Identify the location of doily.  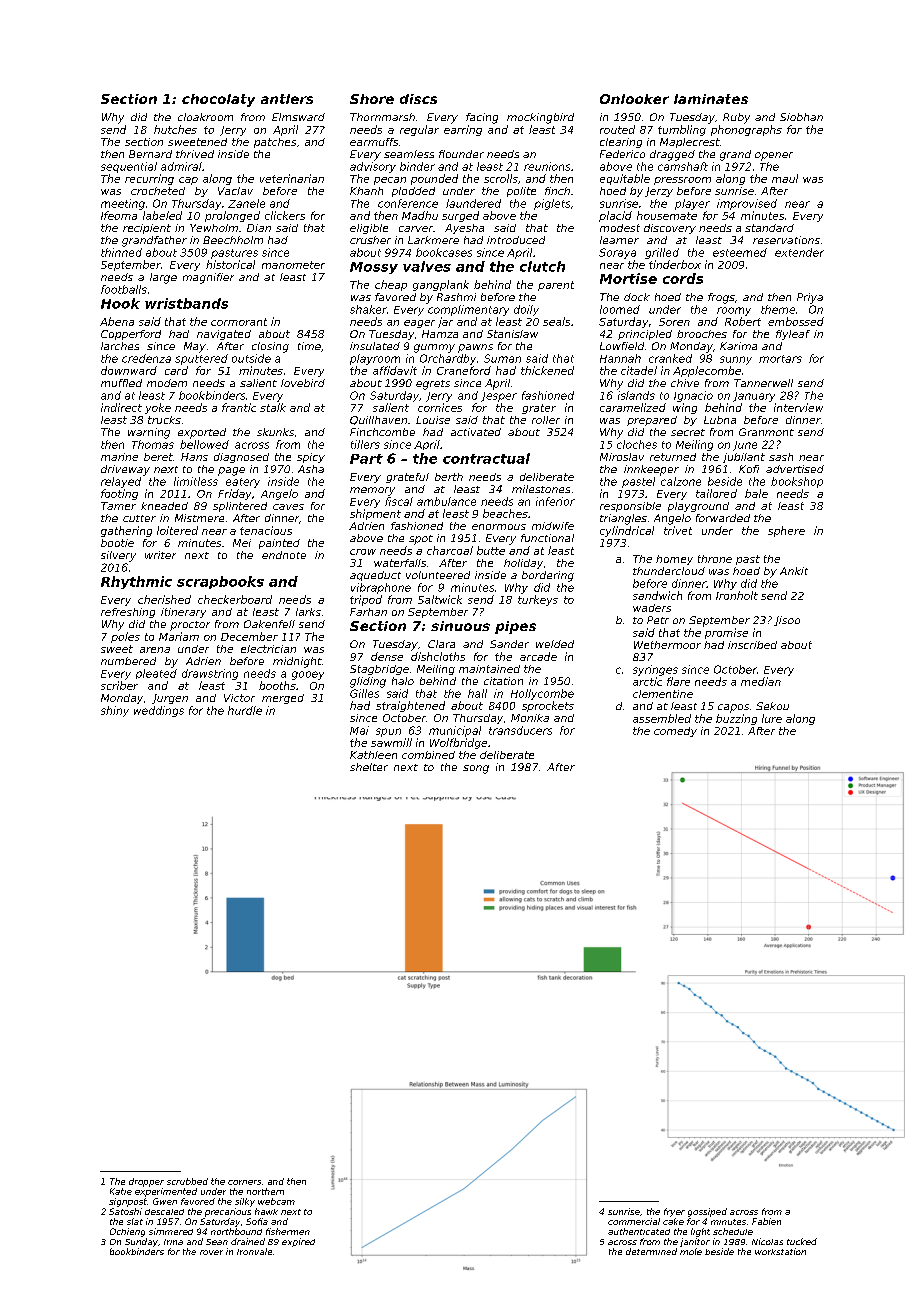
(526, 310).
